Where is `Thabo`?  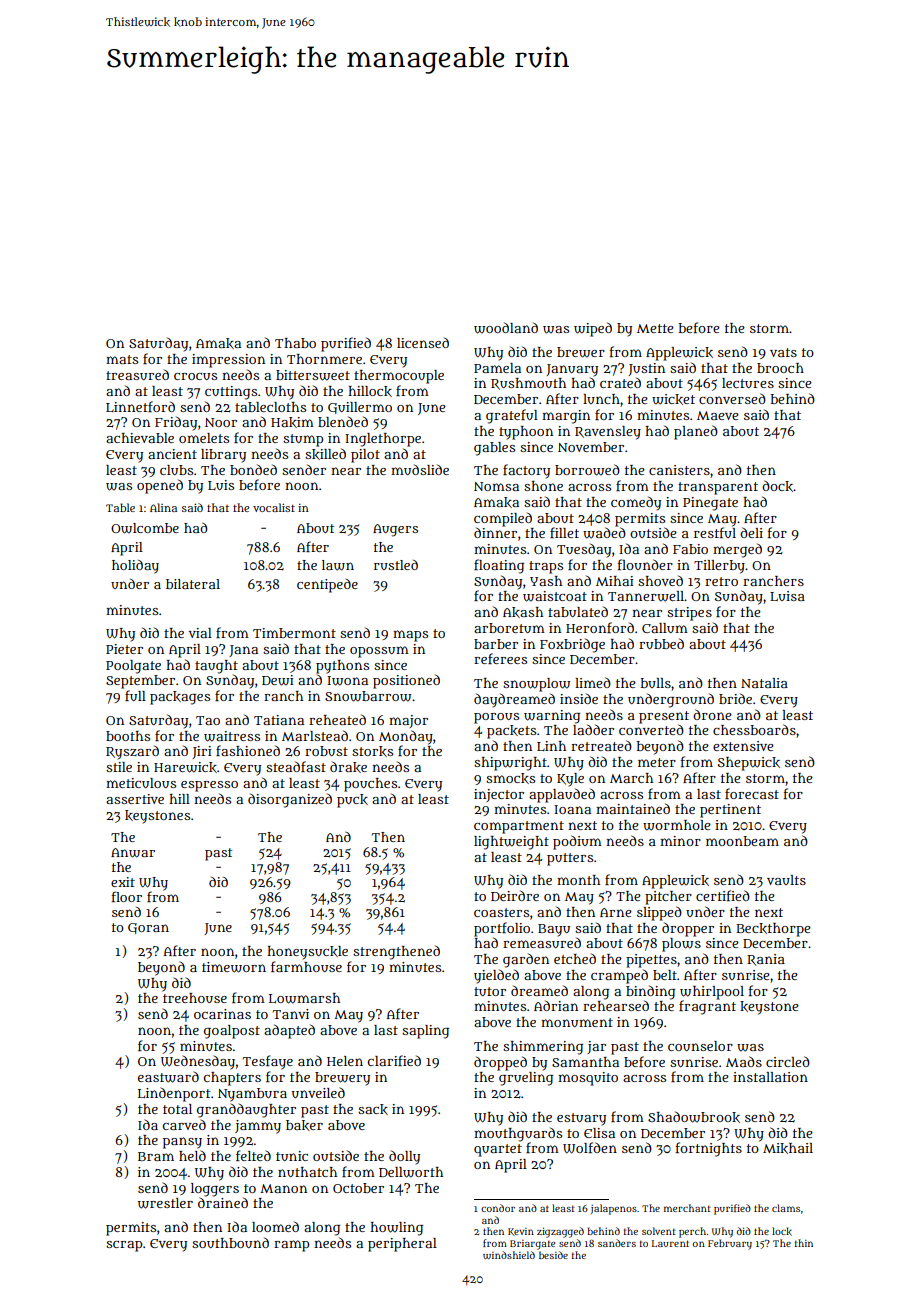 Thabo is located at coordinates (295, 343).
